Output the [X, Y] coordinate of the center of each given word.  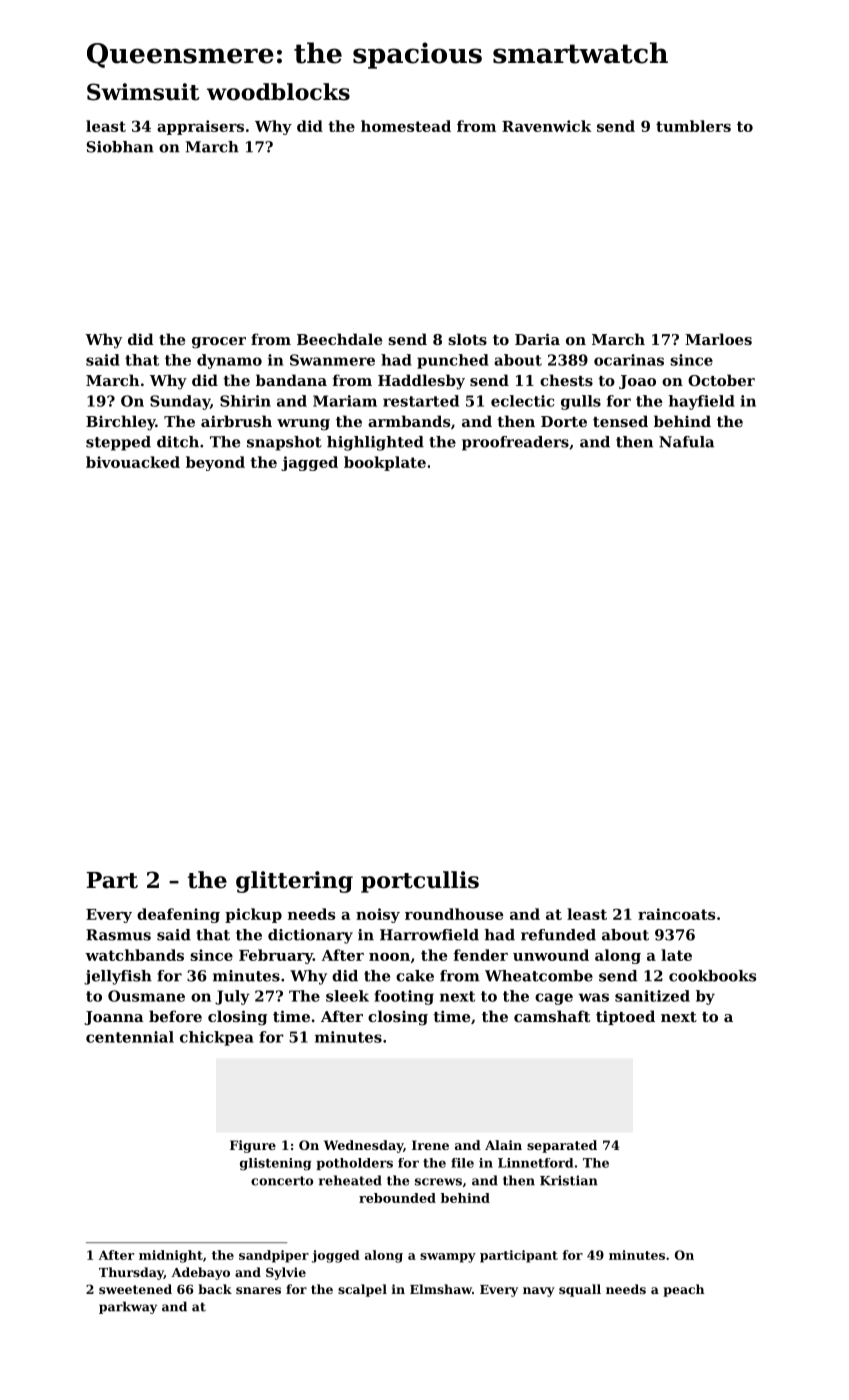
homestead [406, 126]
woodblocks [278, 92]
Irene [430, 1145]
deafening [178, 915]
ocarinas [629, 360]
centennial [130, 1037]
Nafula [686, 442]
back [215, 1289]
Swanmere [332, 360]
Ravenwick [546, 126]
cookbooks [712, 976]
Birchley [120, 423]
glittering [294, 882]
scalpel [362, 1290]
